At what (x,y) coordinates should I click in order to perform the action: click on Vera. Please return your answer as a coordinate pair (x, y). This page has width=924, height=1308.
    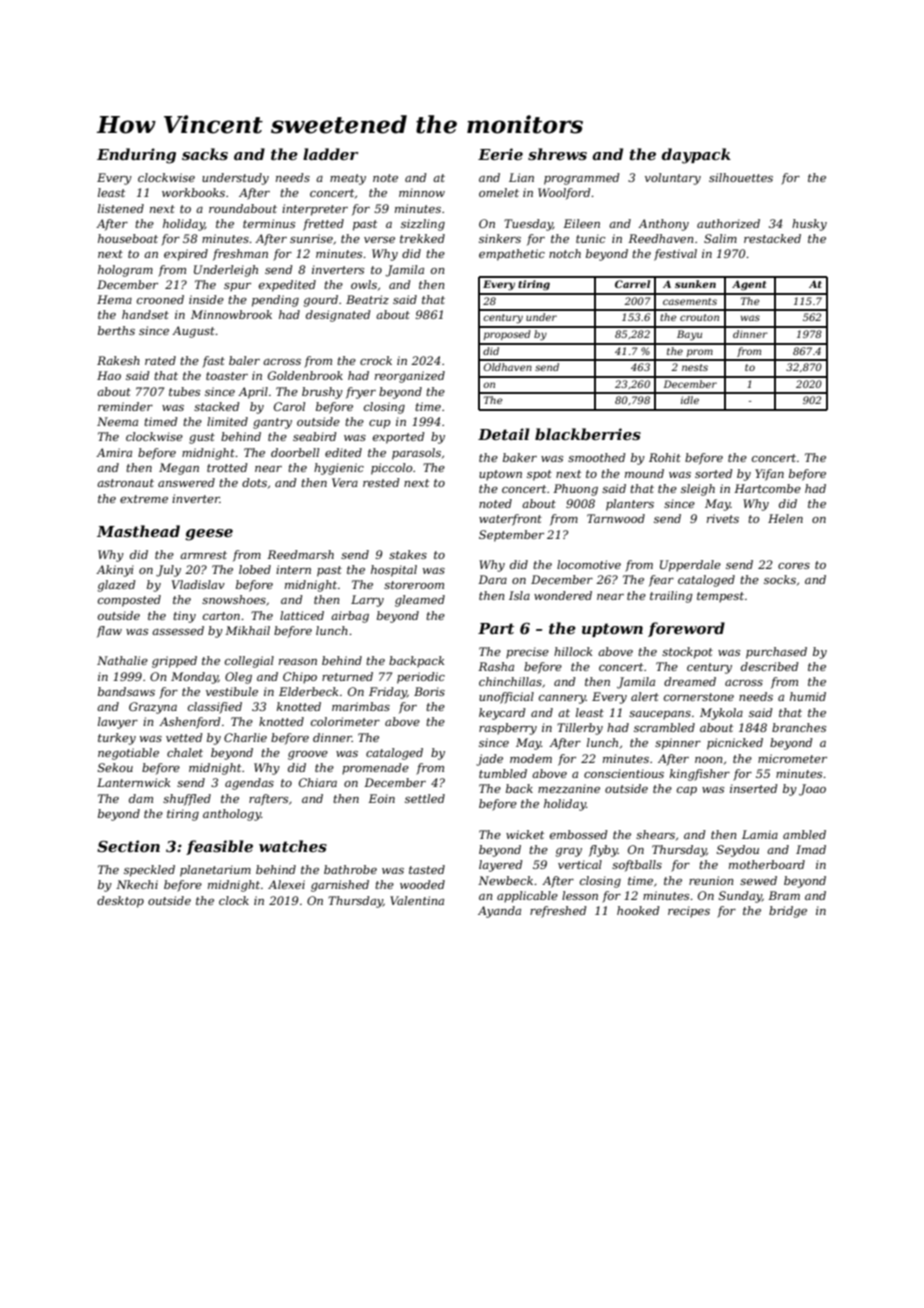
    Looking at the image, I should click on (345, 482).
